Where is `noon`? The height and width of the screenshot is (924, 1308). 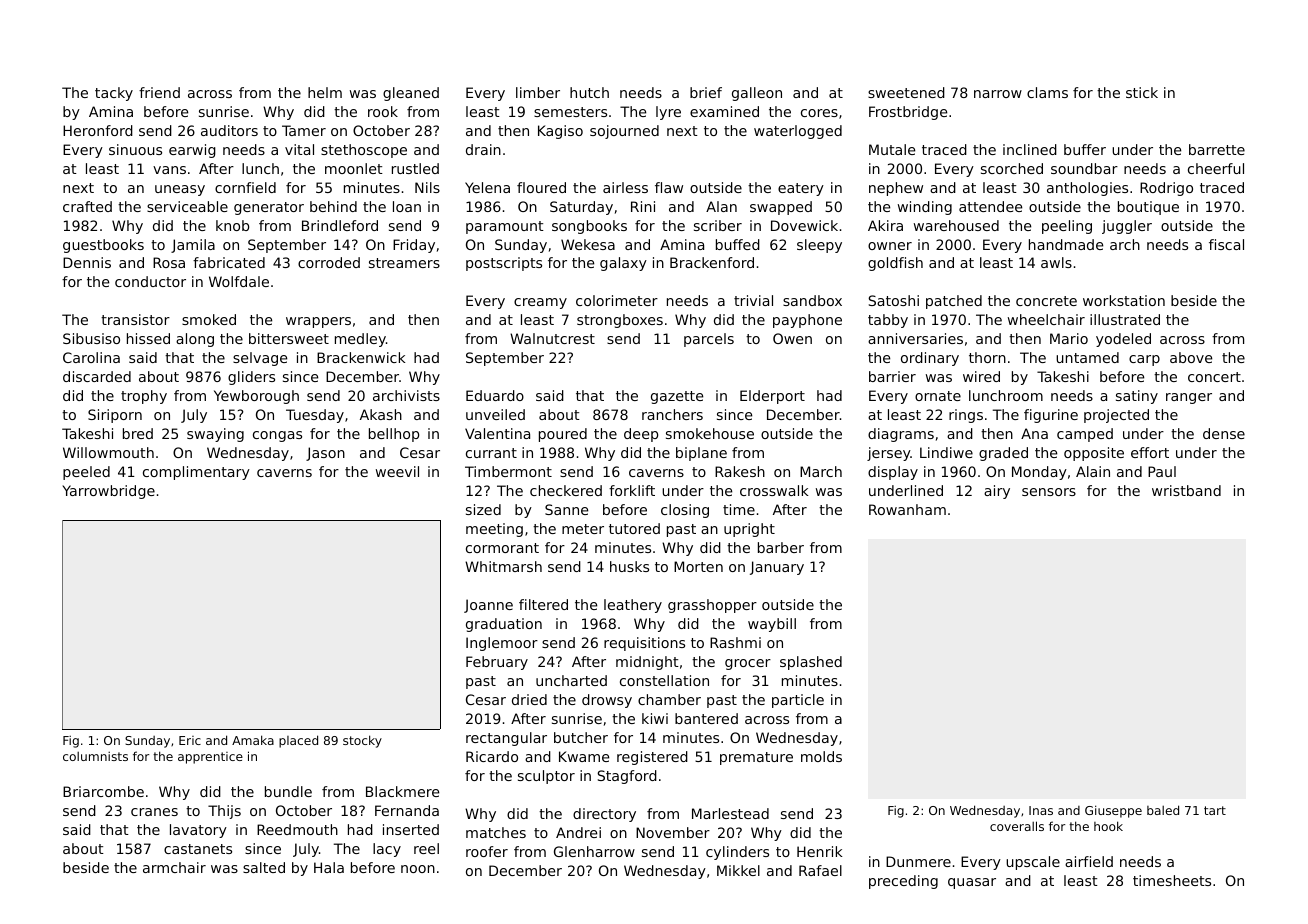 noon is located at coordinates (418, 869).
